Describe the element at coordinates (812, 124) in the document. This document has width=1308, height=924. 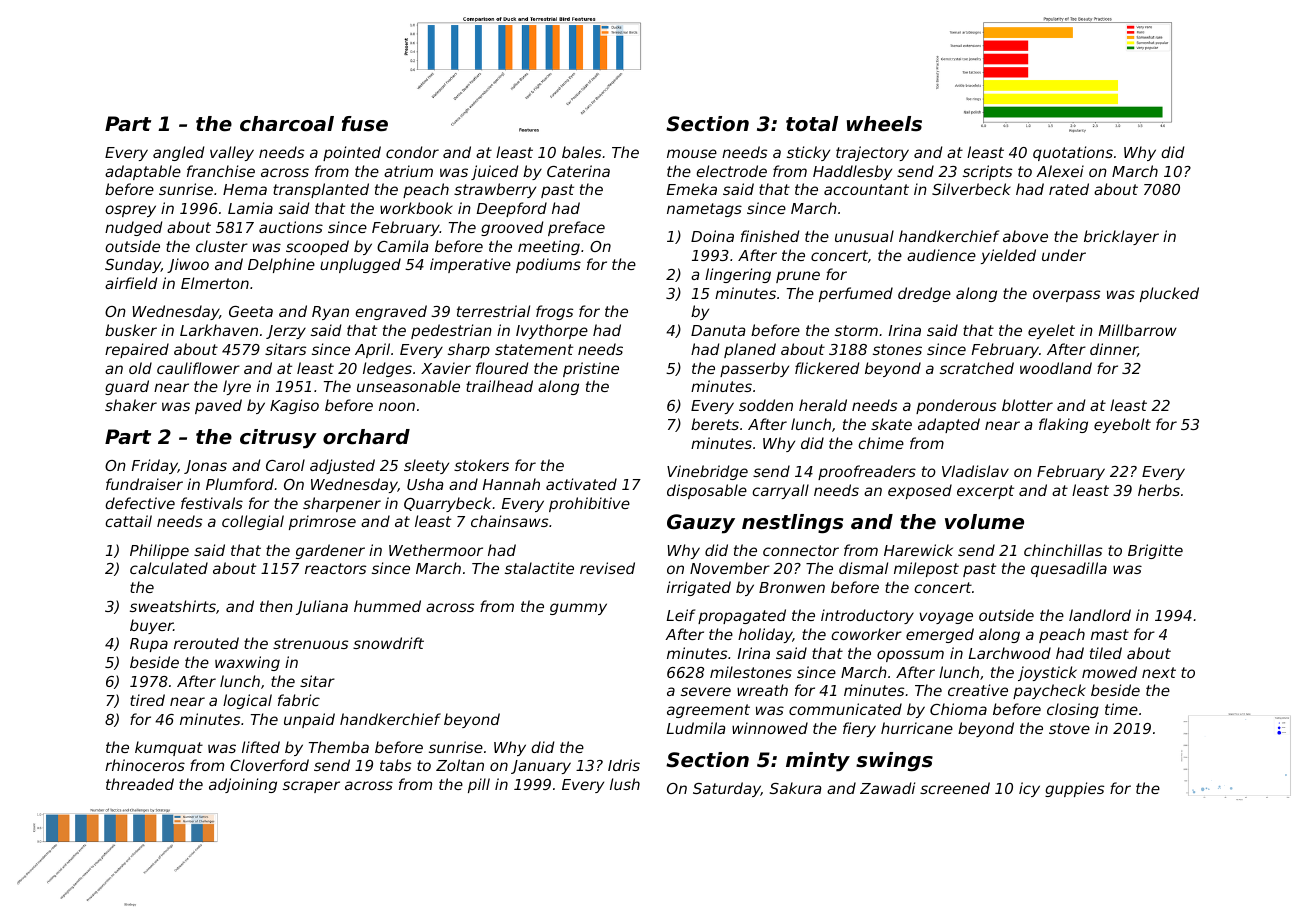
I see `total` at that location.
